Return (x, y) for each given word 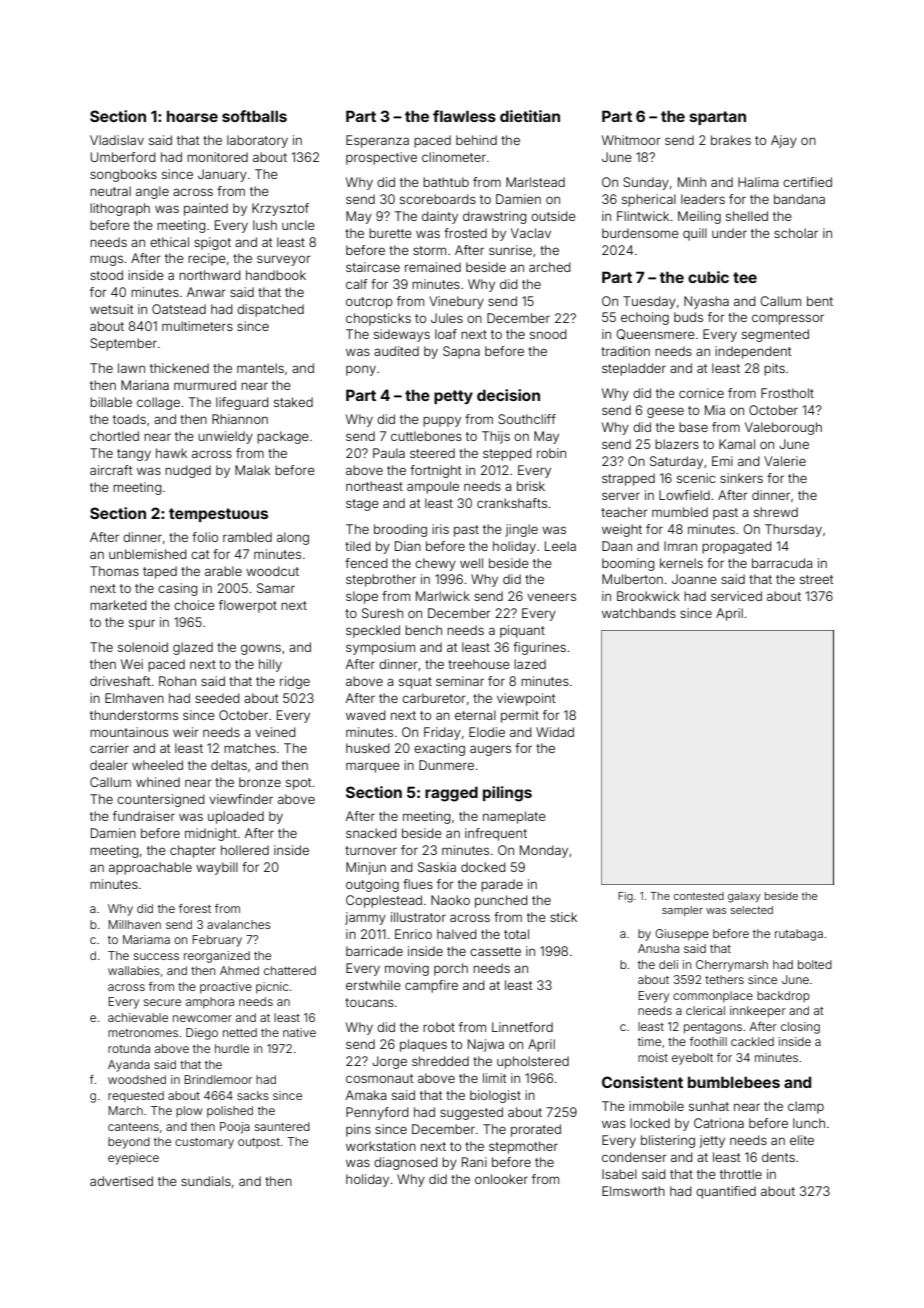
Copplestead (384, 901)
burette (390, 233)
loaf (446, 334)
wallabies (134, 970)
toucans (369, 1002)
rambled (247, 537)
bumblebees (734, 1082)
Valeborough (783, 428)
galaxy (744, 897)
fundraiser (144, 816)
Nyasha (706, 302)
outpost (259, 1143)
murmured (205, 385)
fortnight (435, 471)
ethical (169, 242)
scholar (796, 233)
